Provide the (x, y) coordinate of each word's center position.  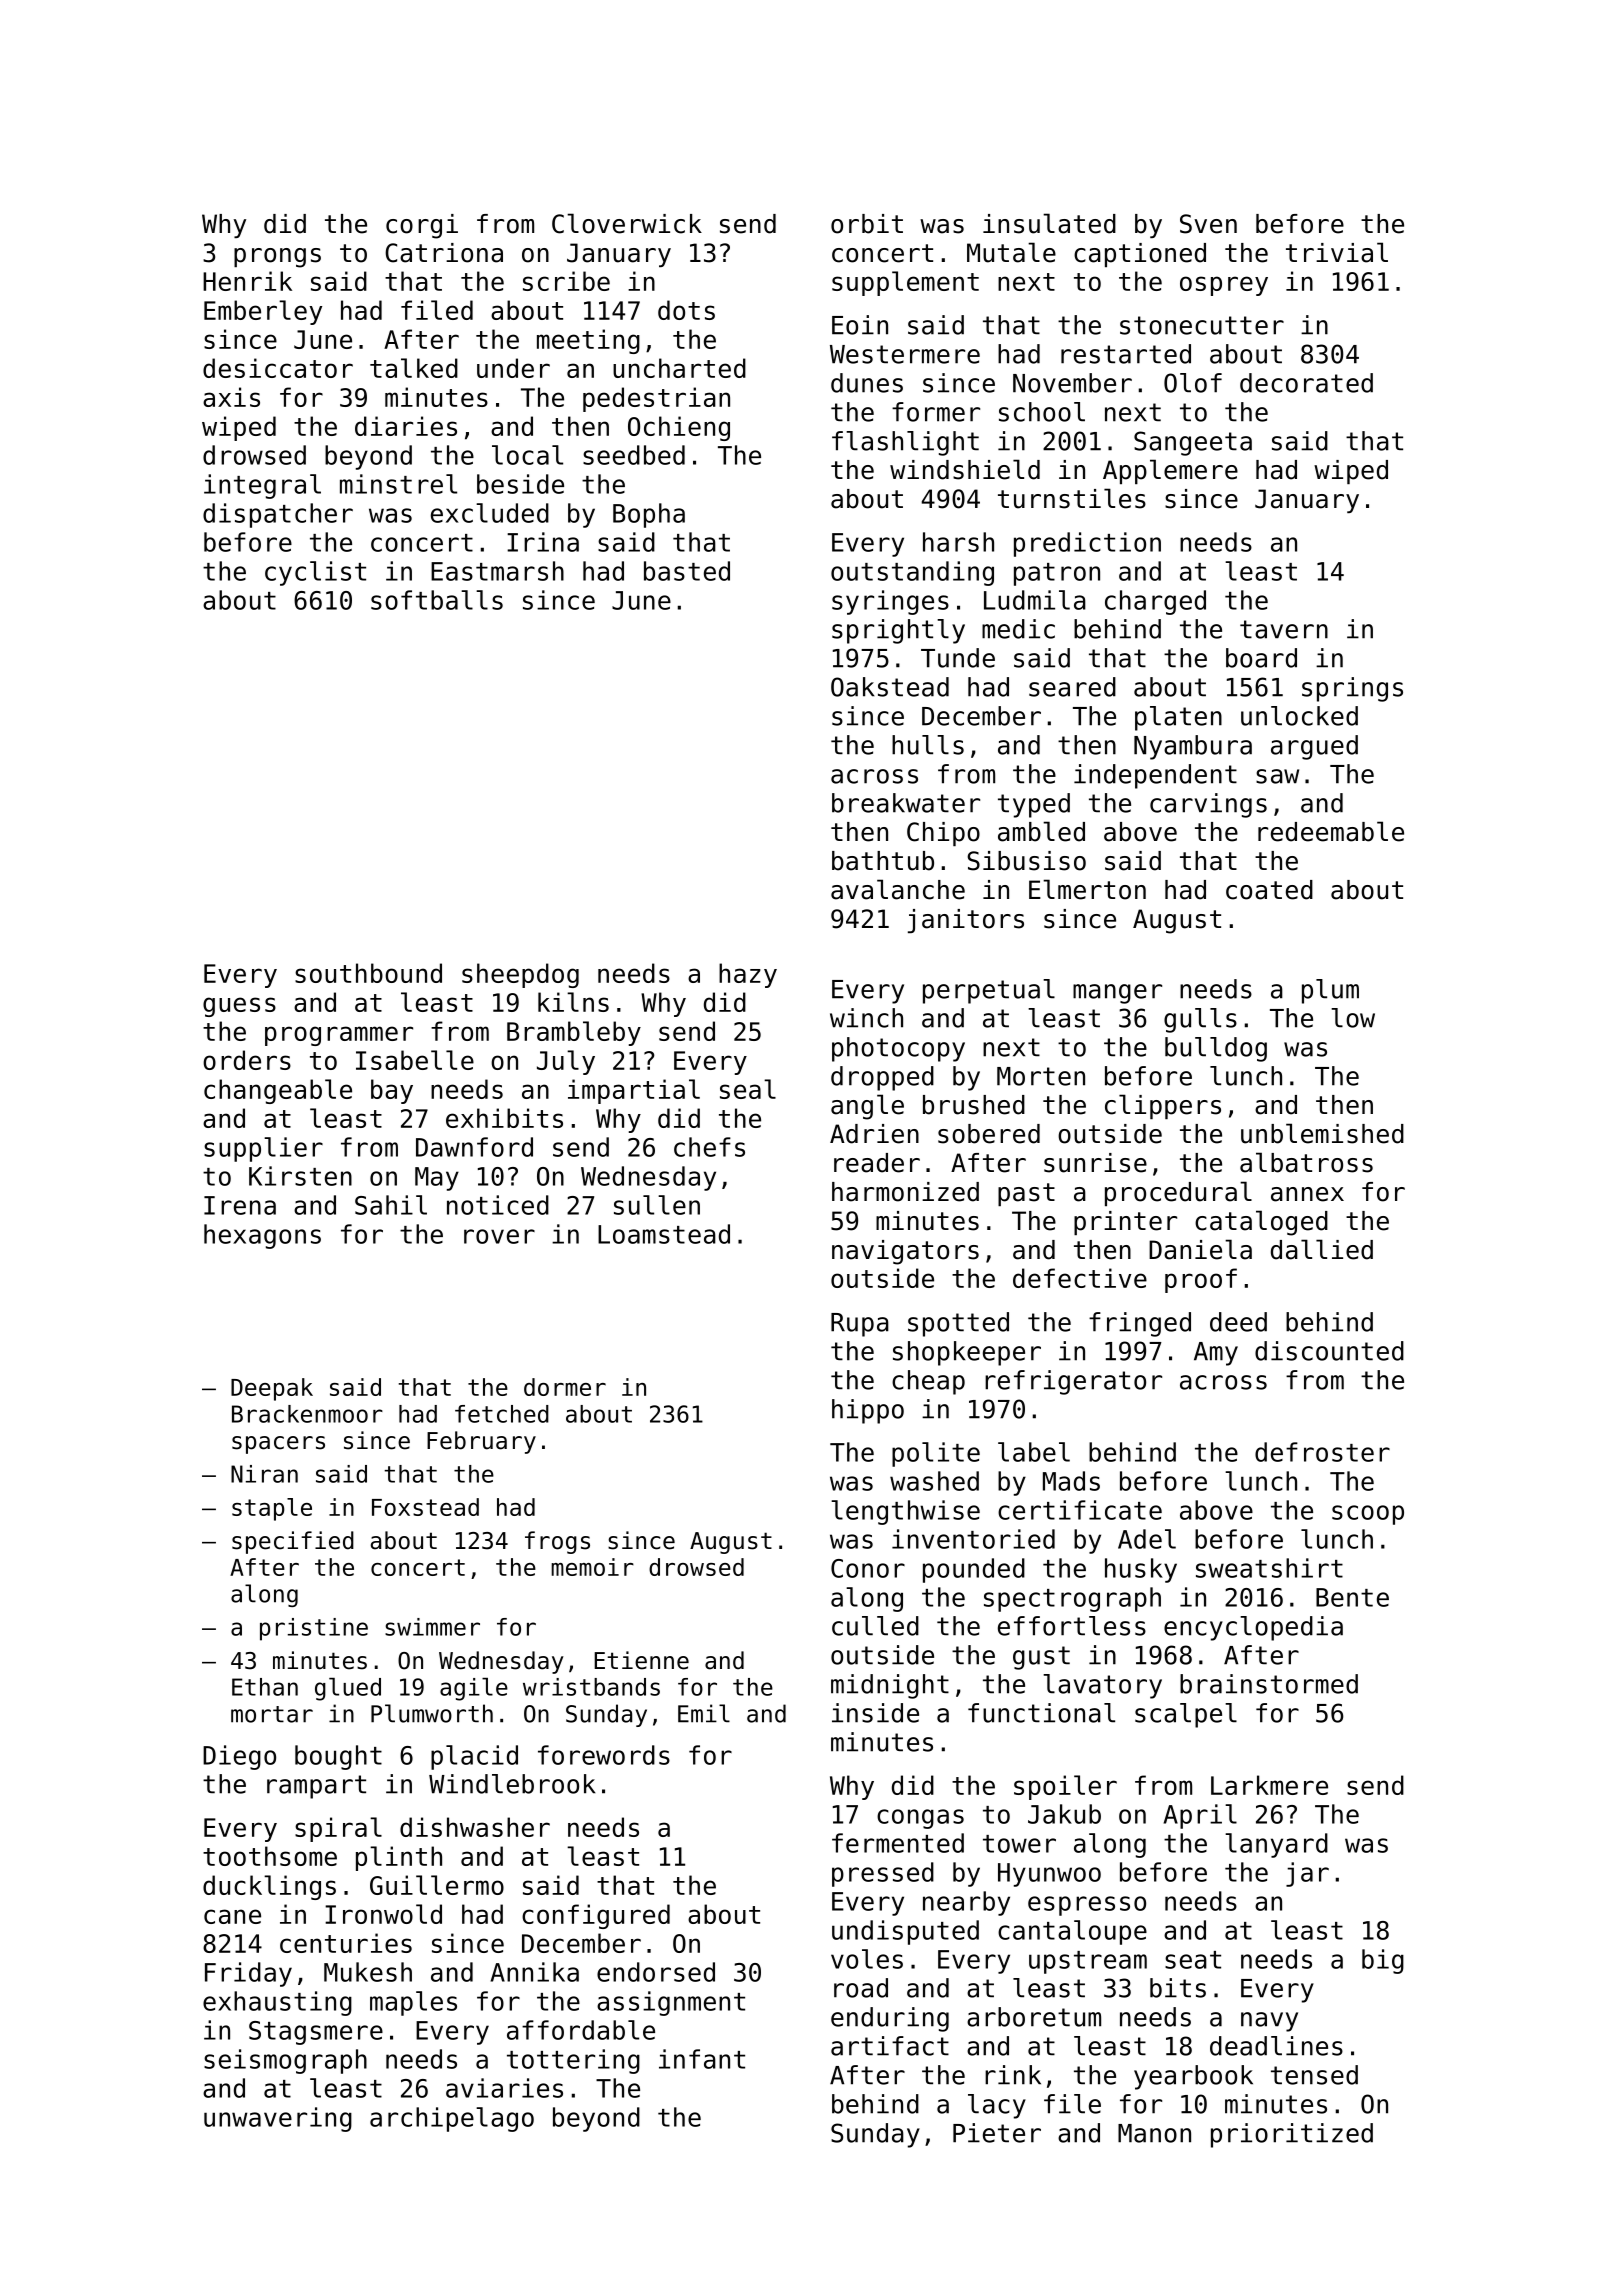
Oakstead (890, 687)
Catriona (444, 253)
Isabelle (415, 1060)
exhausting (277, 2003)
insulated (1049, 223)
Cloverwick (627, 223)
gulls (1200, 1020)
